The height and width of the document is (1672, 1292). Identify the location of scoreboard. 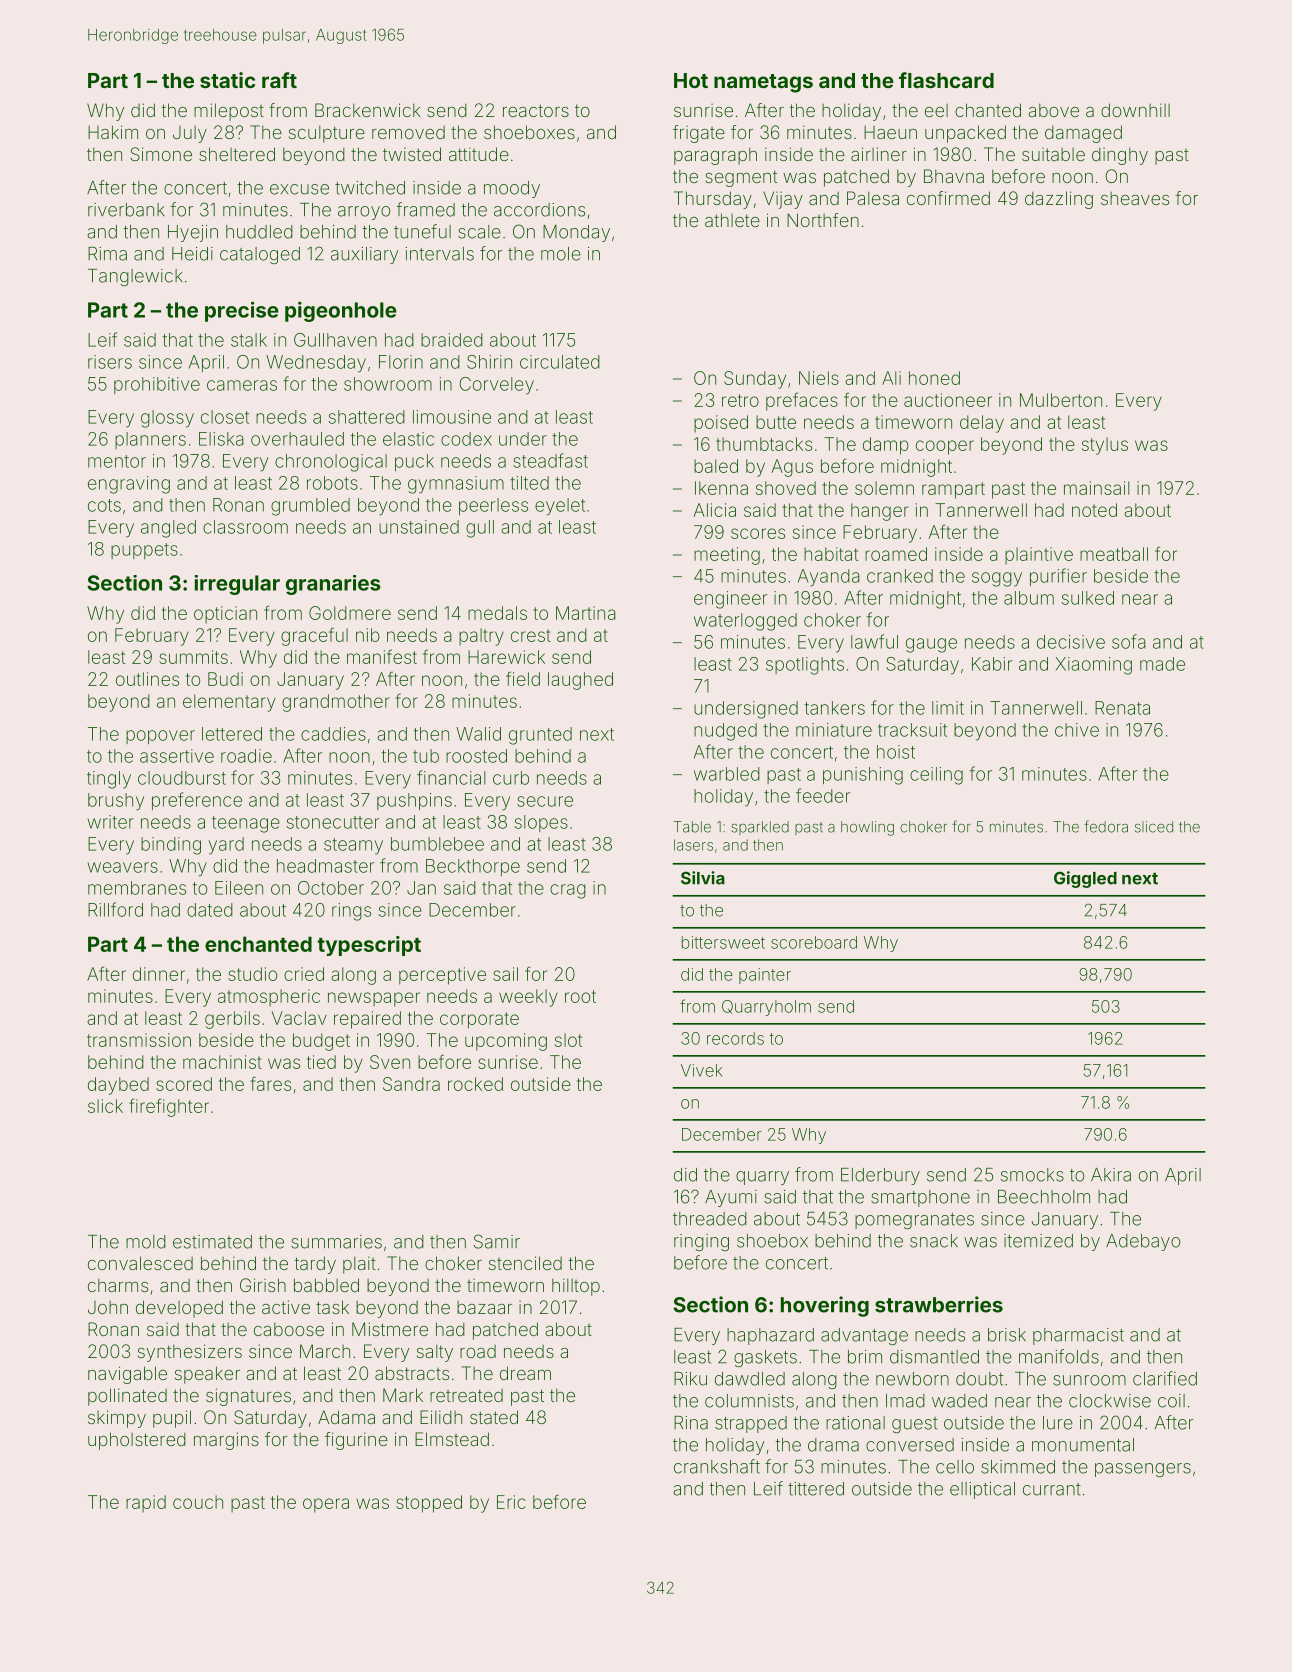
(814, 942).
